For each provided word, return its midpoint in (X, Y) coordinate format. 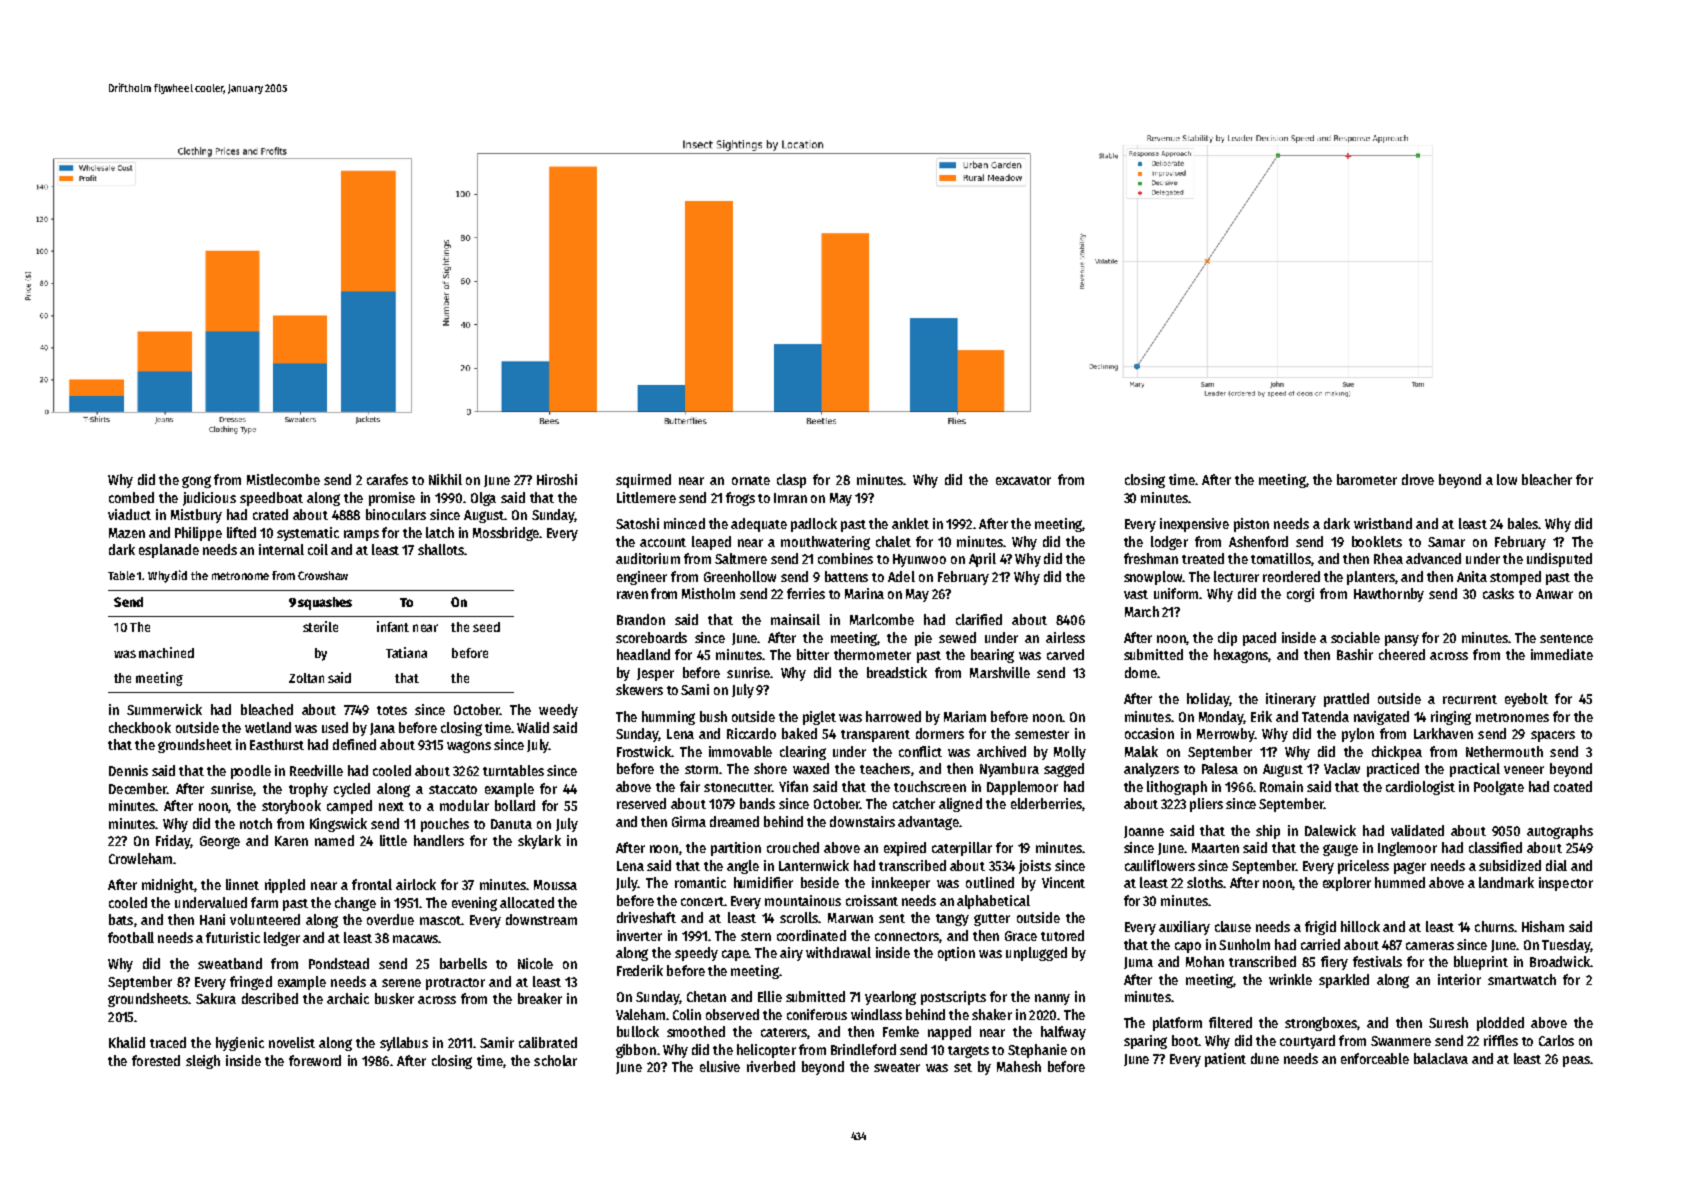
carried (1320, 944)
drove (1418, 479)
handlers (439, 840)
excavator (1023, 480)
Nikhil (445, 479)
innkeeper (901, 884)
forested (156, 1060)
